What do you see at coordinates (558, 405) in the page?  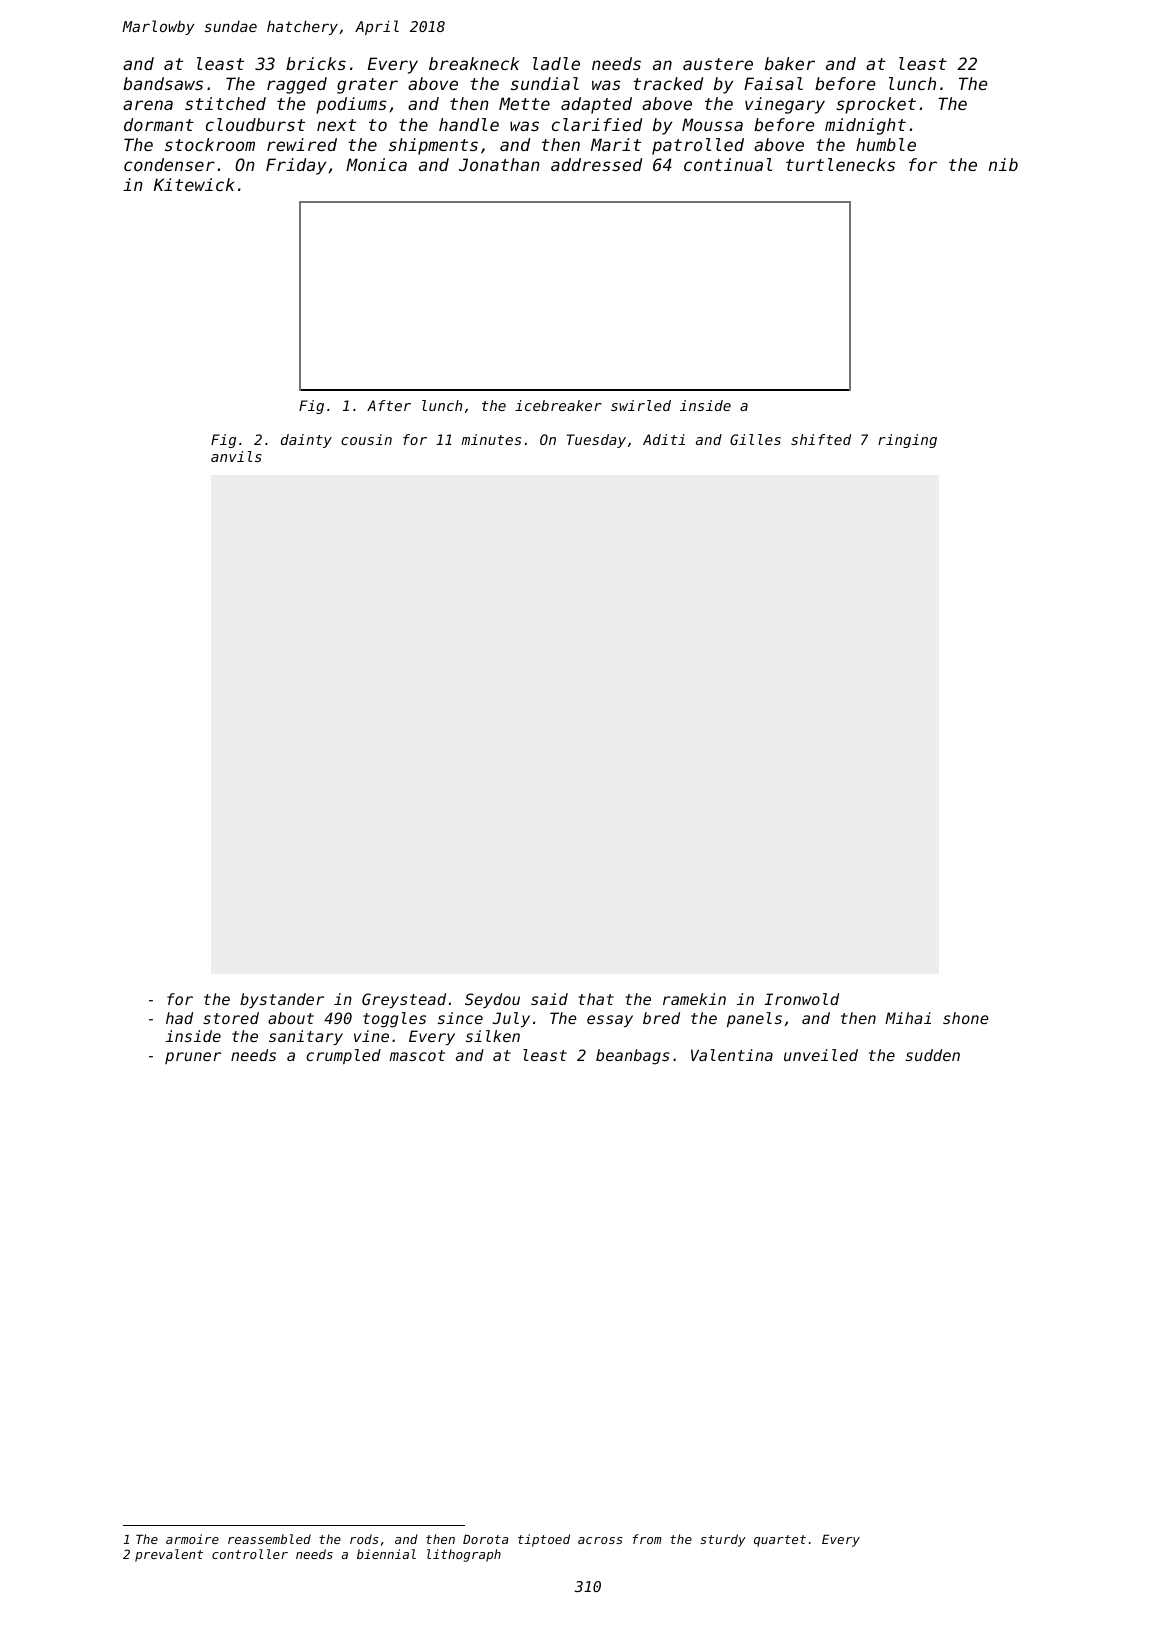 I see `icebreaker` at bounding box center [558, 405].
